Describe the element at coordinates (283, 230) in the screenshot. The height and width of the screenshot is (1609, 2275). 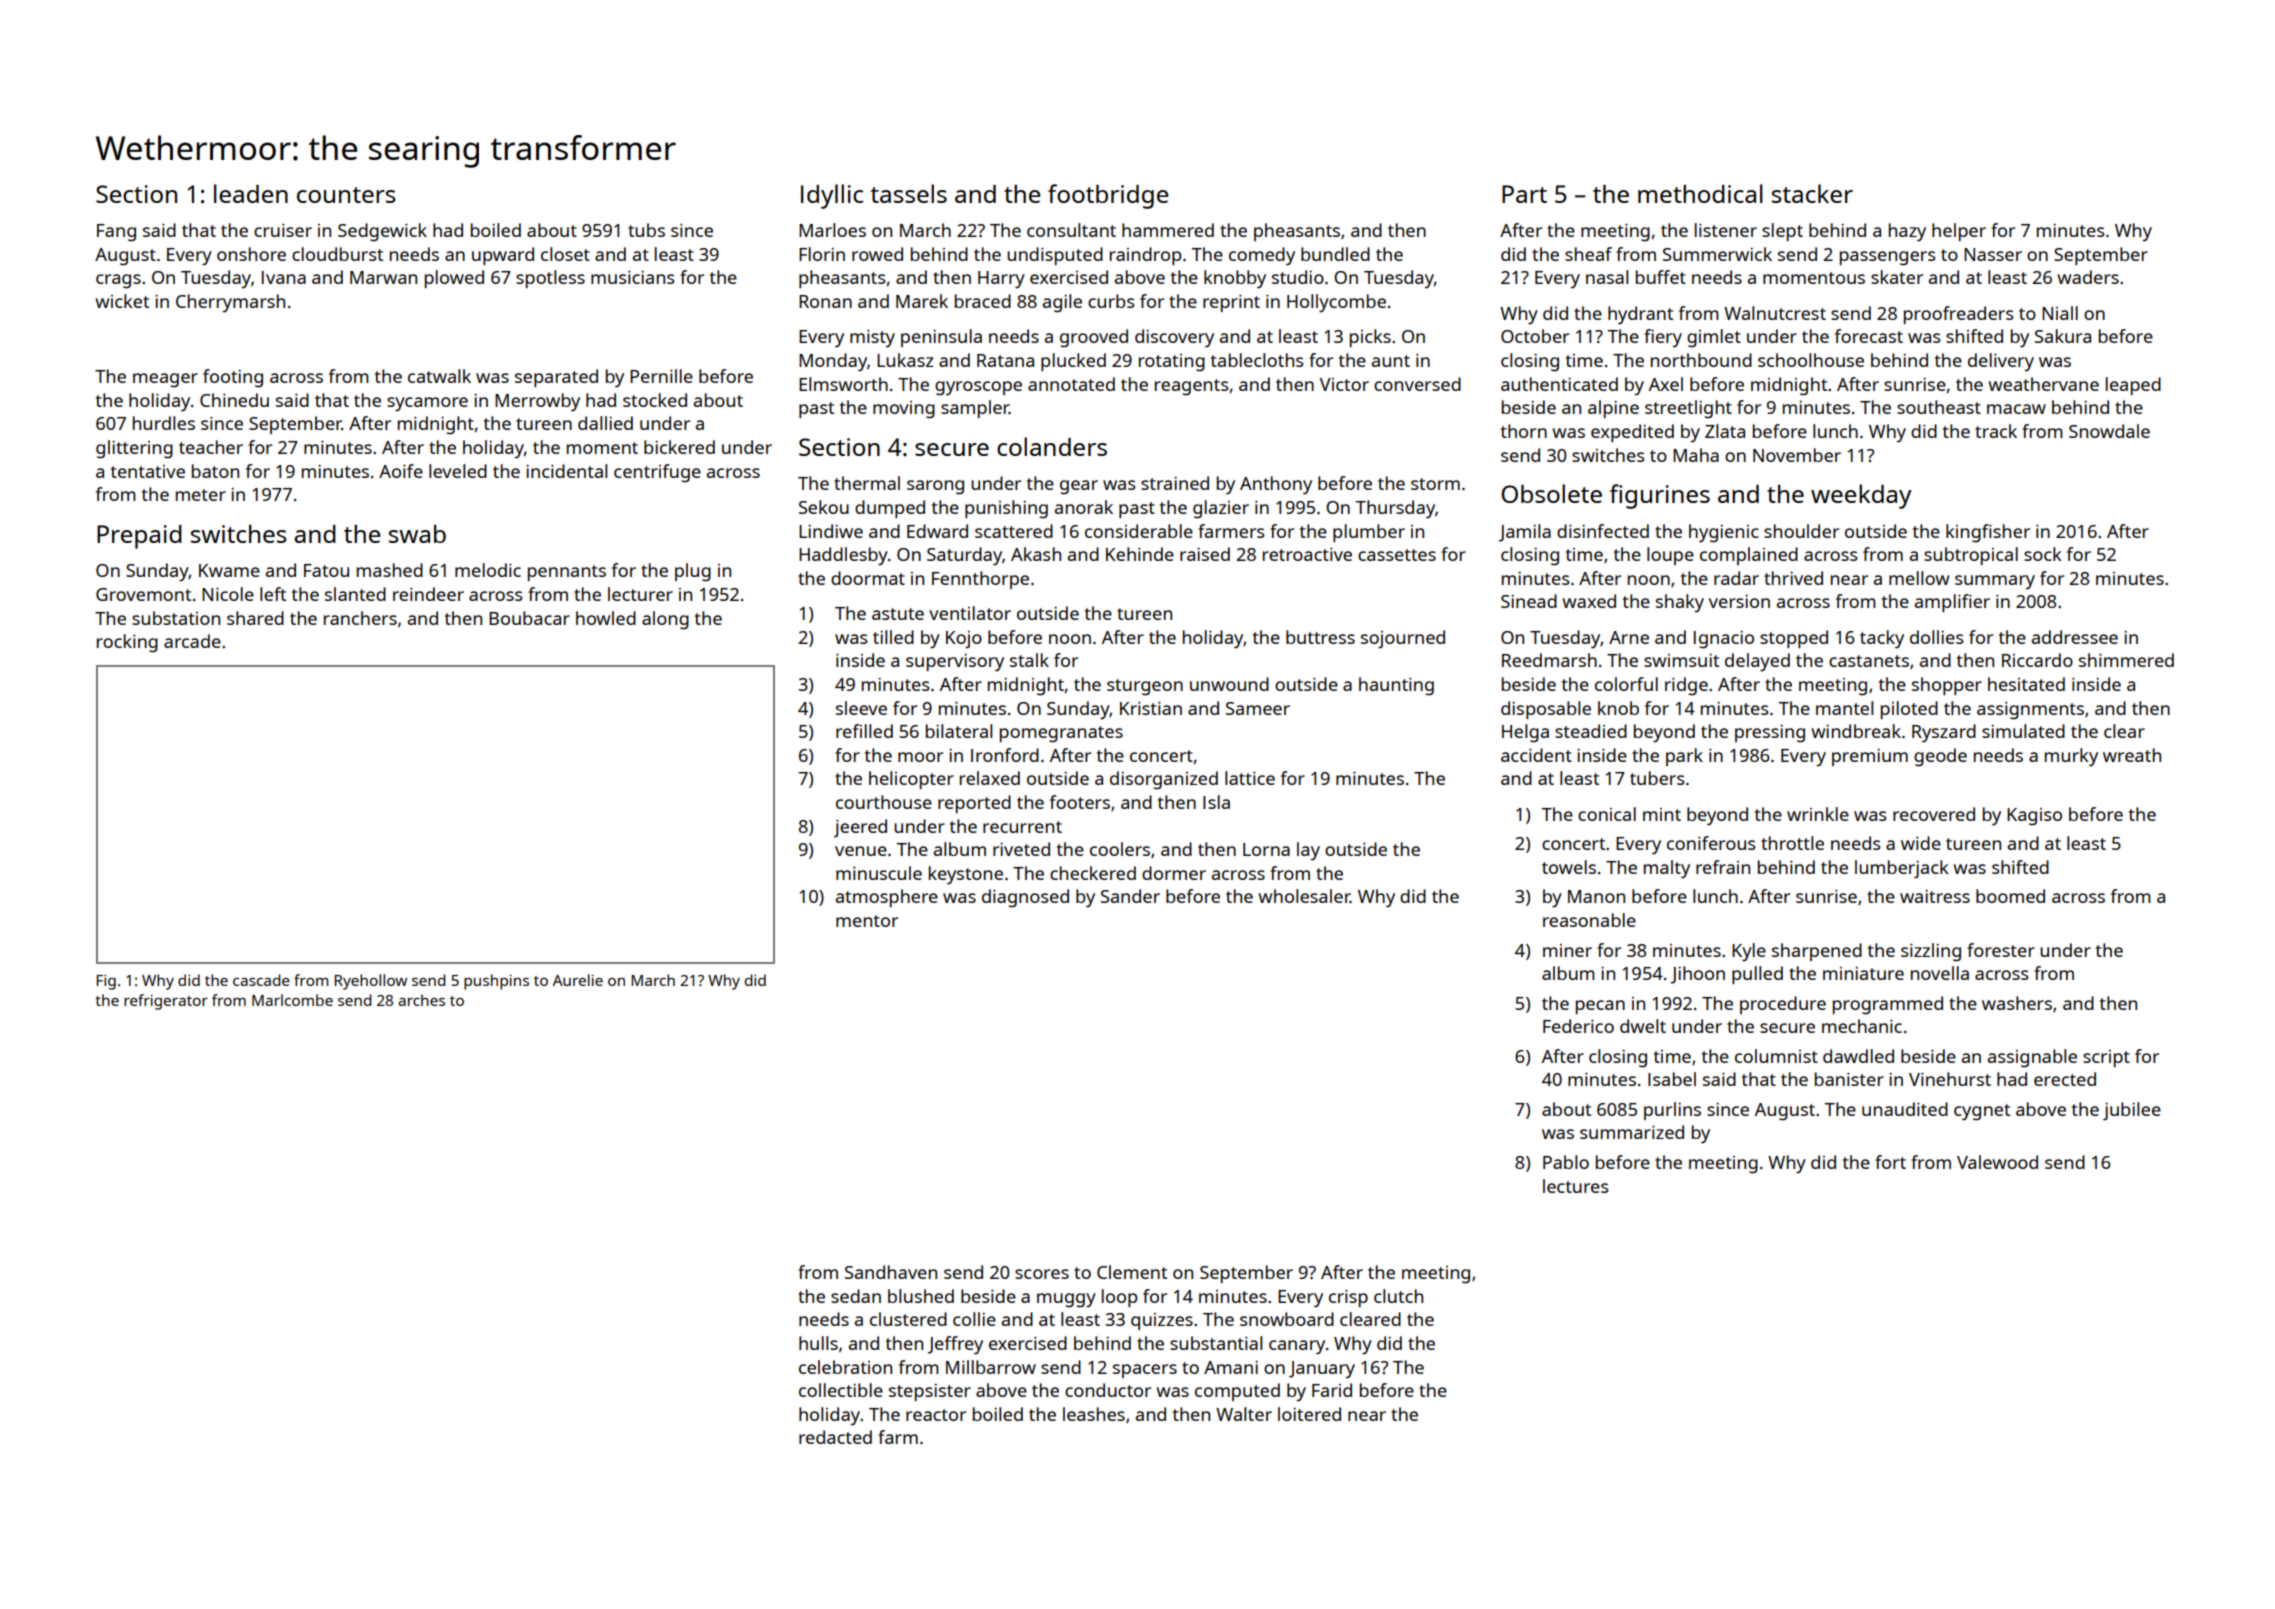
I see `cruiser` at that location.
